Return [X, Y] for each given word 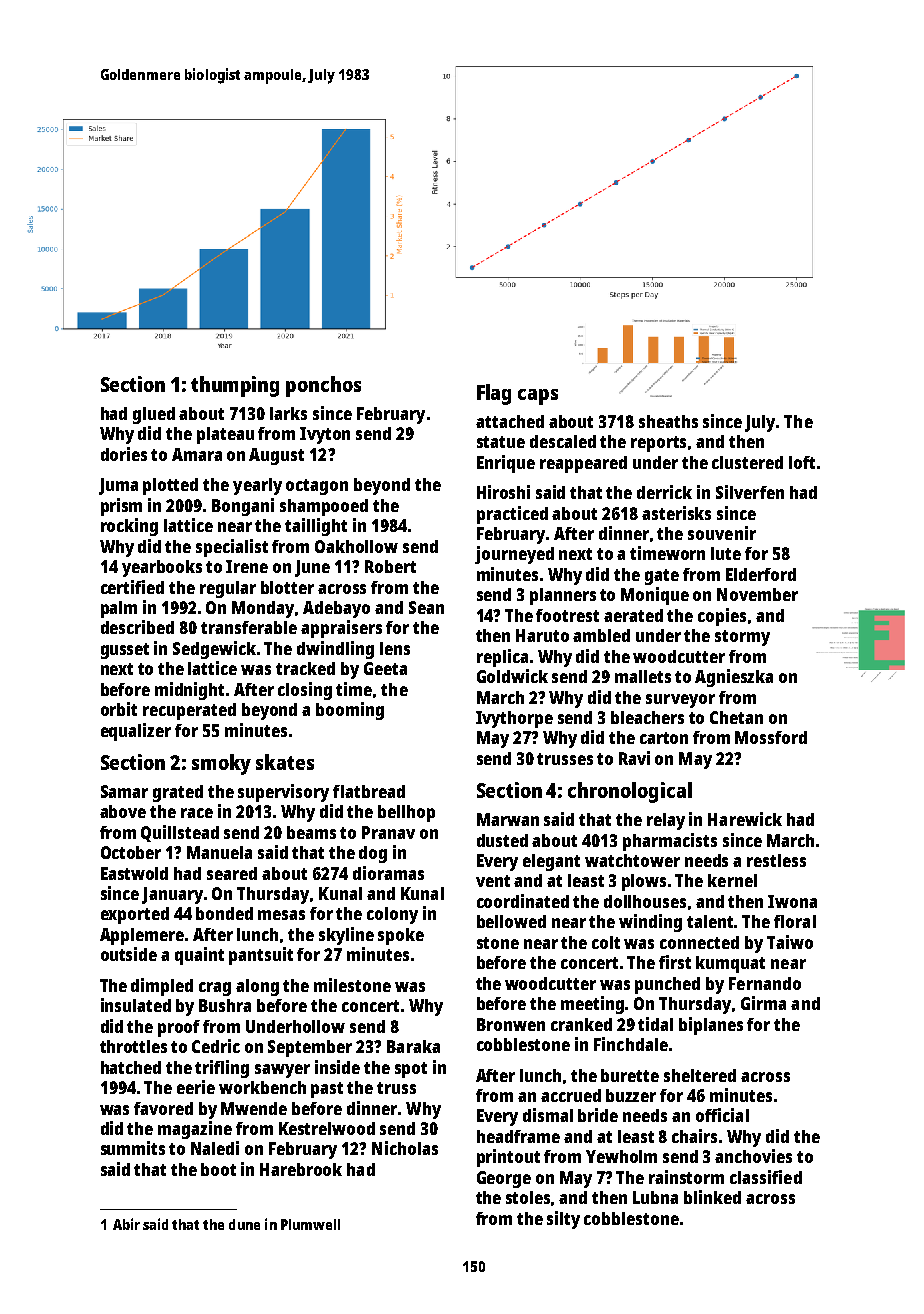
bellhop [406, 813]
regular [228, 589]
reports [658, 444]
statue [501, 442]
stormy [742, 638]
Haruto [542, 635]
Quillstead [180, 833]
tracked [305, 668]
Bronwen [511, 1024]
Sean [426, 607]
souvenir [722, 533]
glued [154, 415]
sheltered [700, 1075]
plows [644, 882]
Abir [126, 1224]
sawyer [282, 1071]
